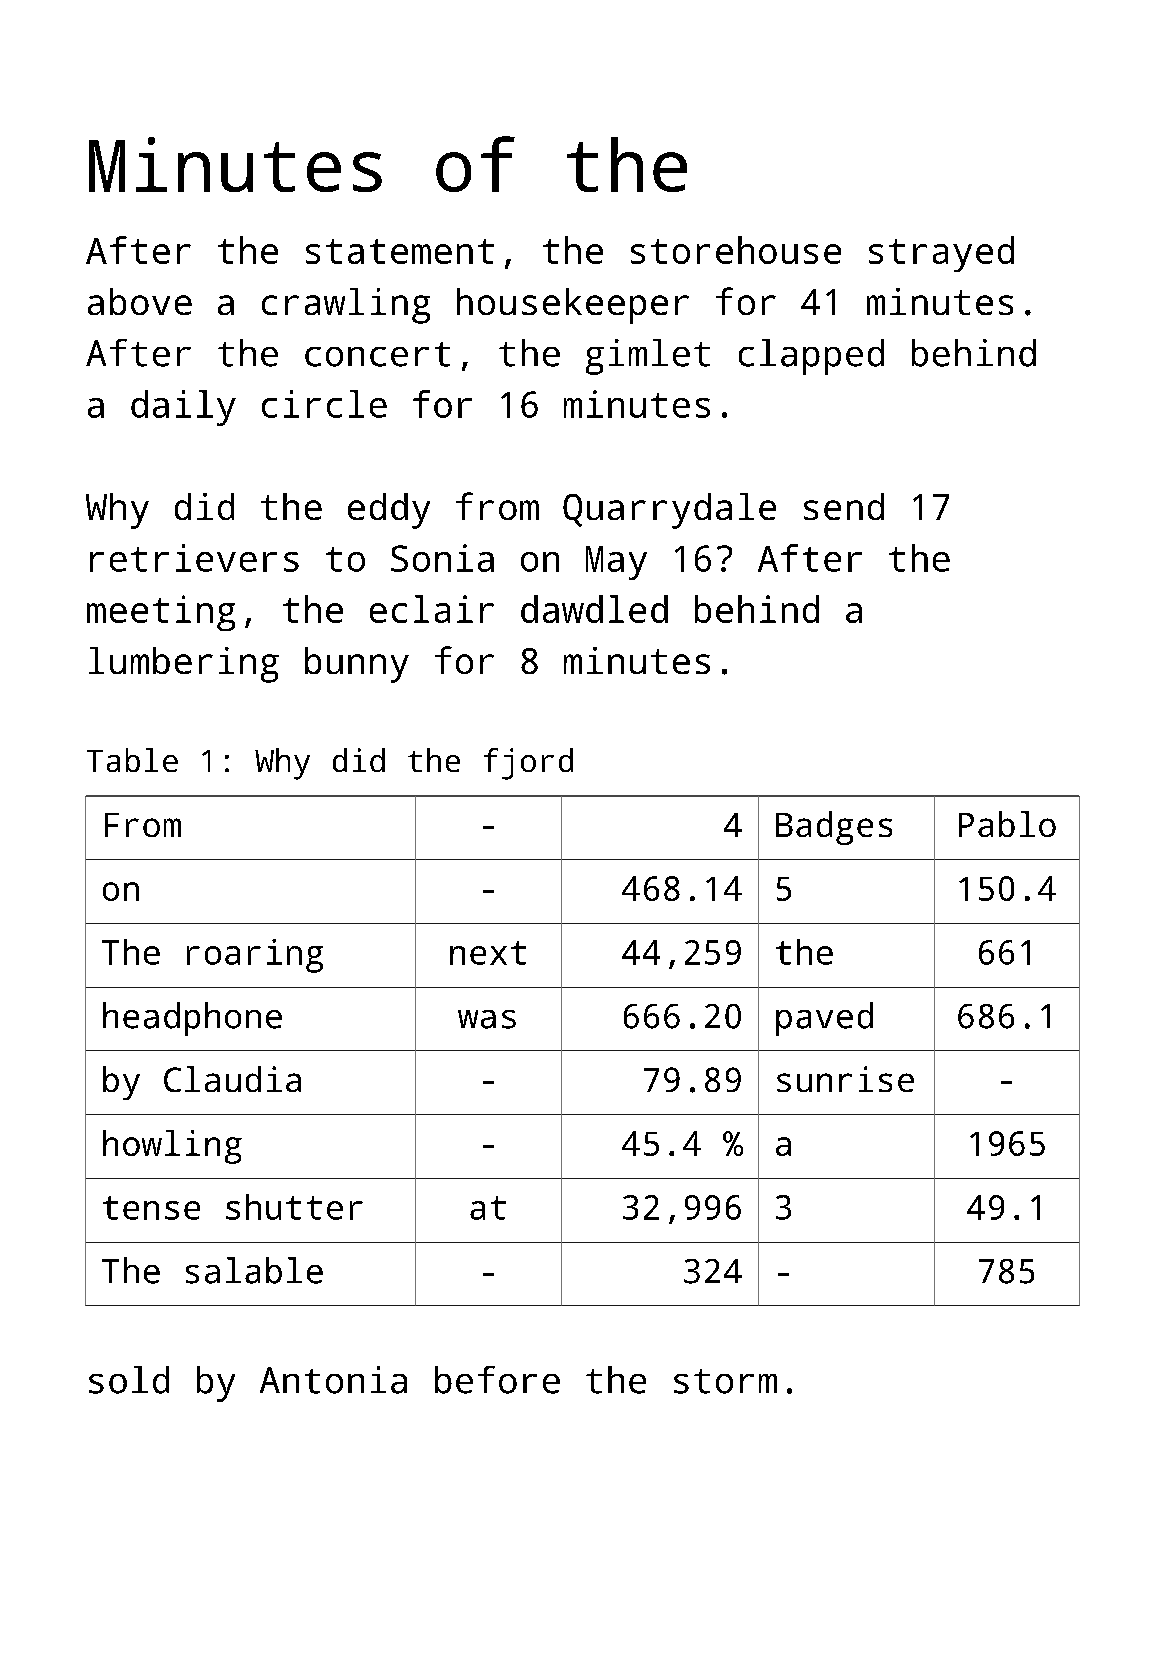  I want to click on paved, so click(824, 1019).
